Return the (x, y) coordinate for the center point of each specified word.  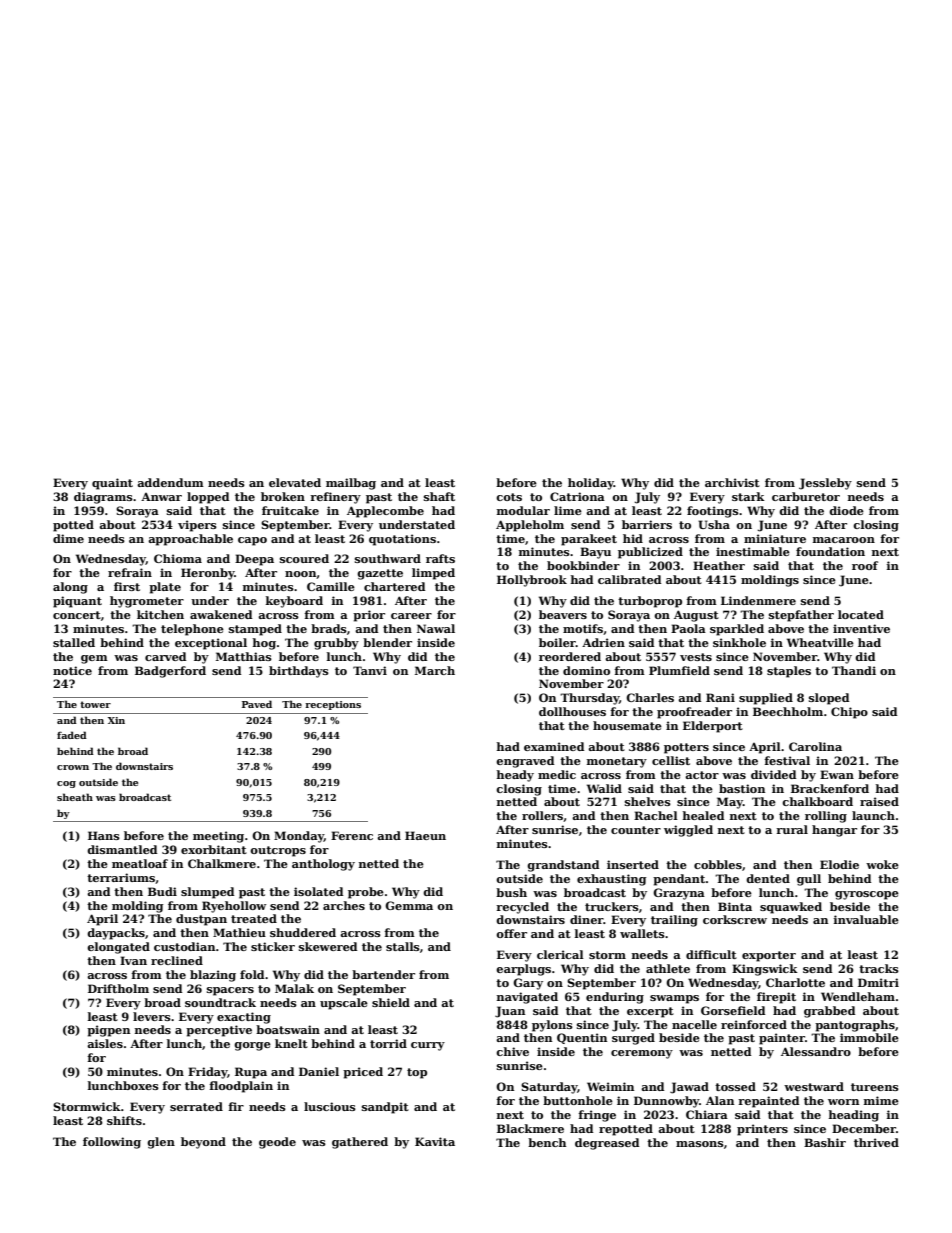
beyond (203, 1143)
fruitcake (290, 510)
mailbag (351, 484)
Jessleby (825, 484)
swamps (674, 999)
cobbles (718, 864)
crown (73, 767)
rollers (542, 815)
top (417, 1073)
